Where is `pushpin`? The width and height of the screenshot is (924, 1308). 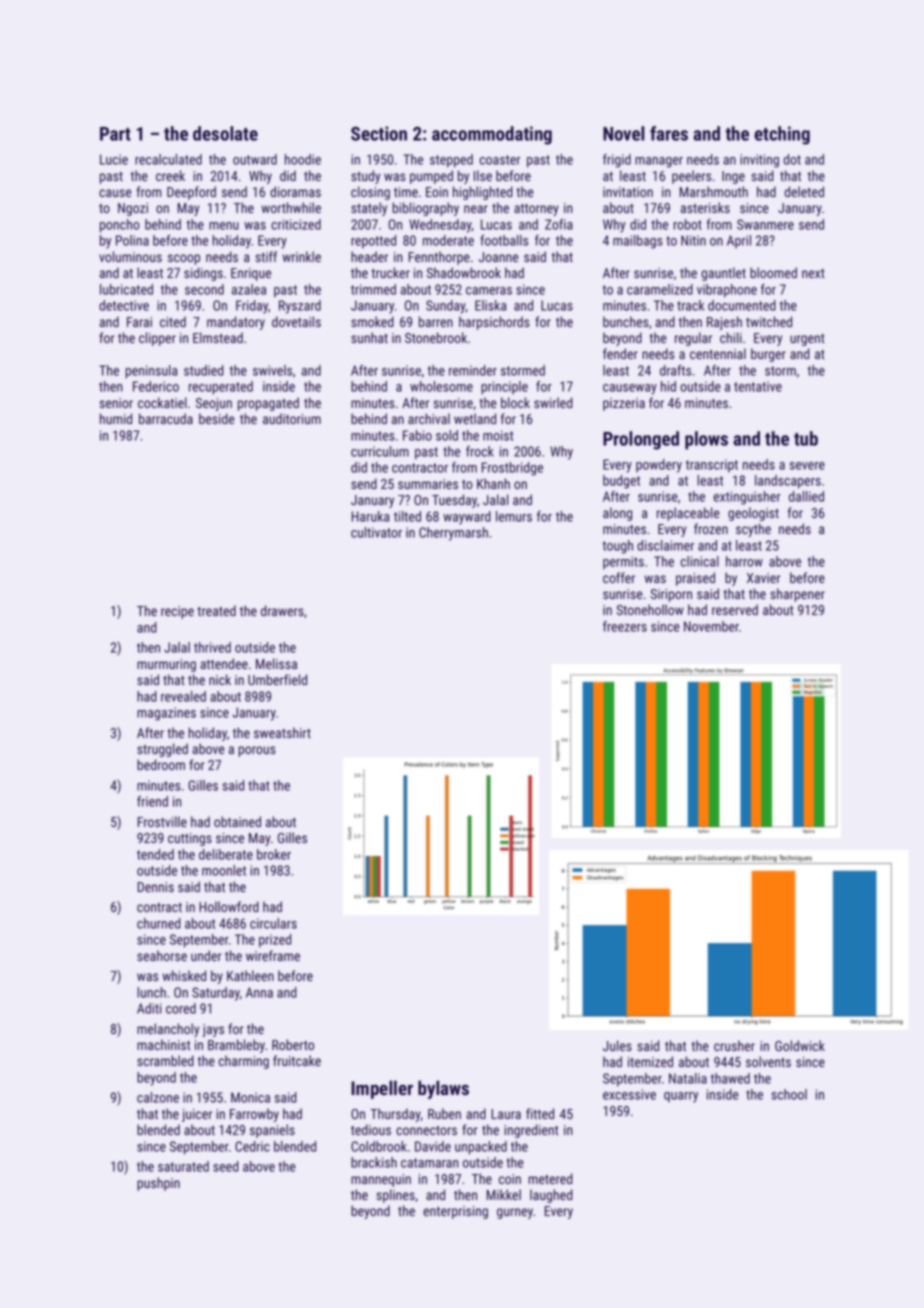 pushpin is located at coordinates (158, 1184).
